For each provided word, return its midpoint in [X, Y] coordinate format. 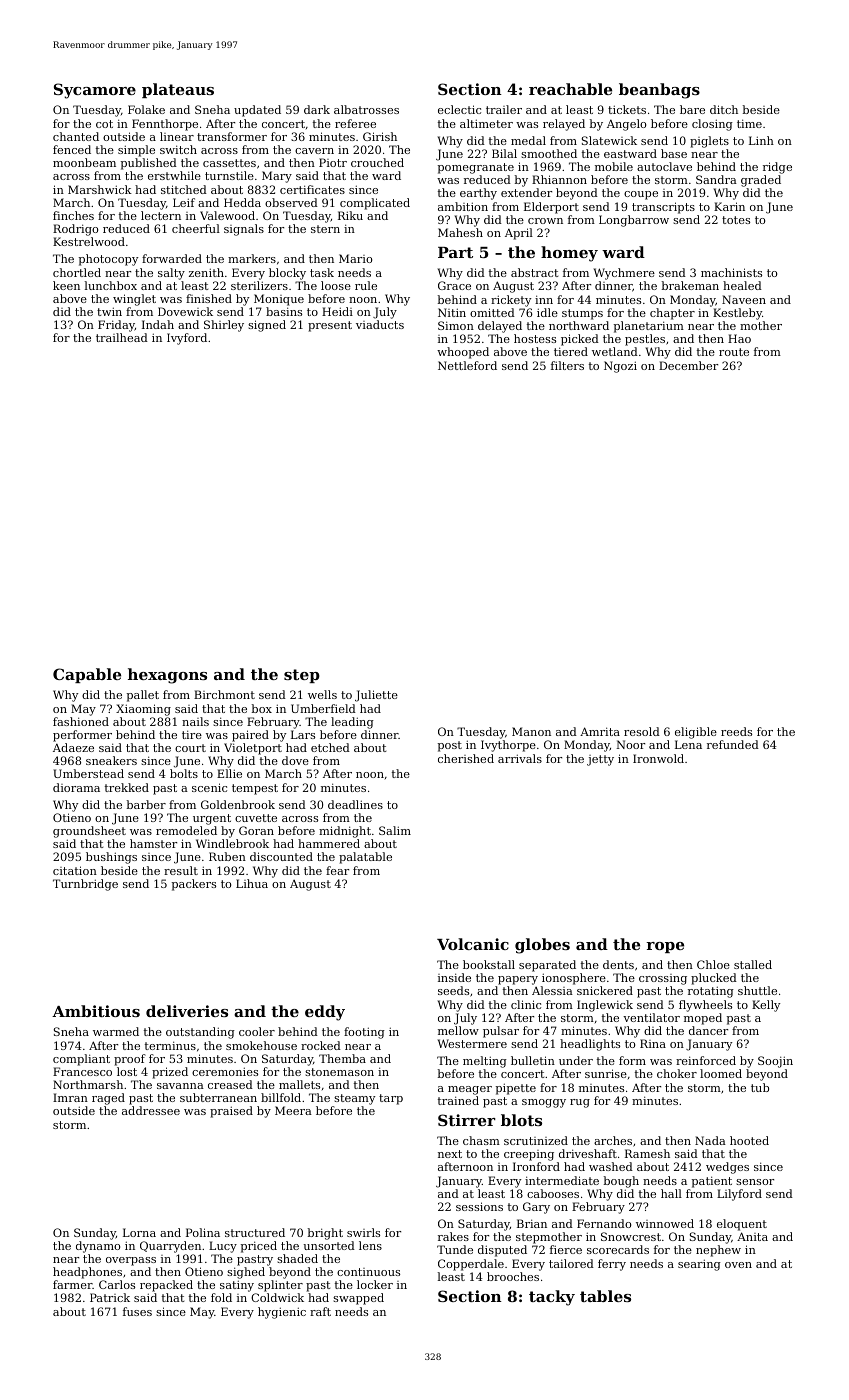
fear [337, 870]
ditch [724, 109]
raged [108, 1099]
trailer [504, 109]
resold [642, 731]
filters [567, 365]
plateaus [178, 90]
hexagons [167, 676]
